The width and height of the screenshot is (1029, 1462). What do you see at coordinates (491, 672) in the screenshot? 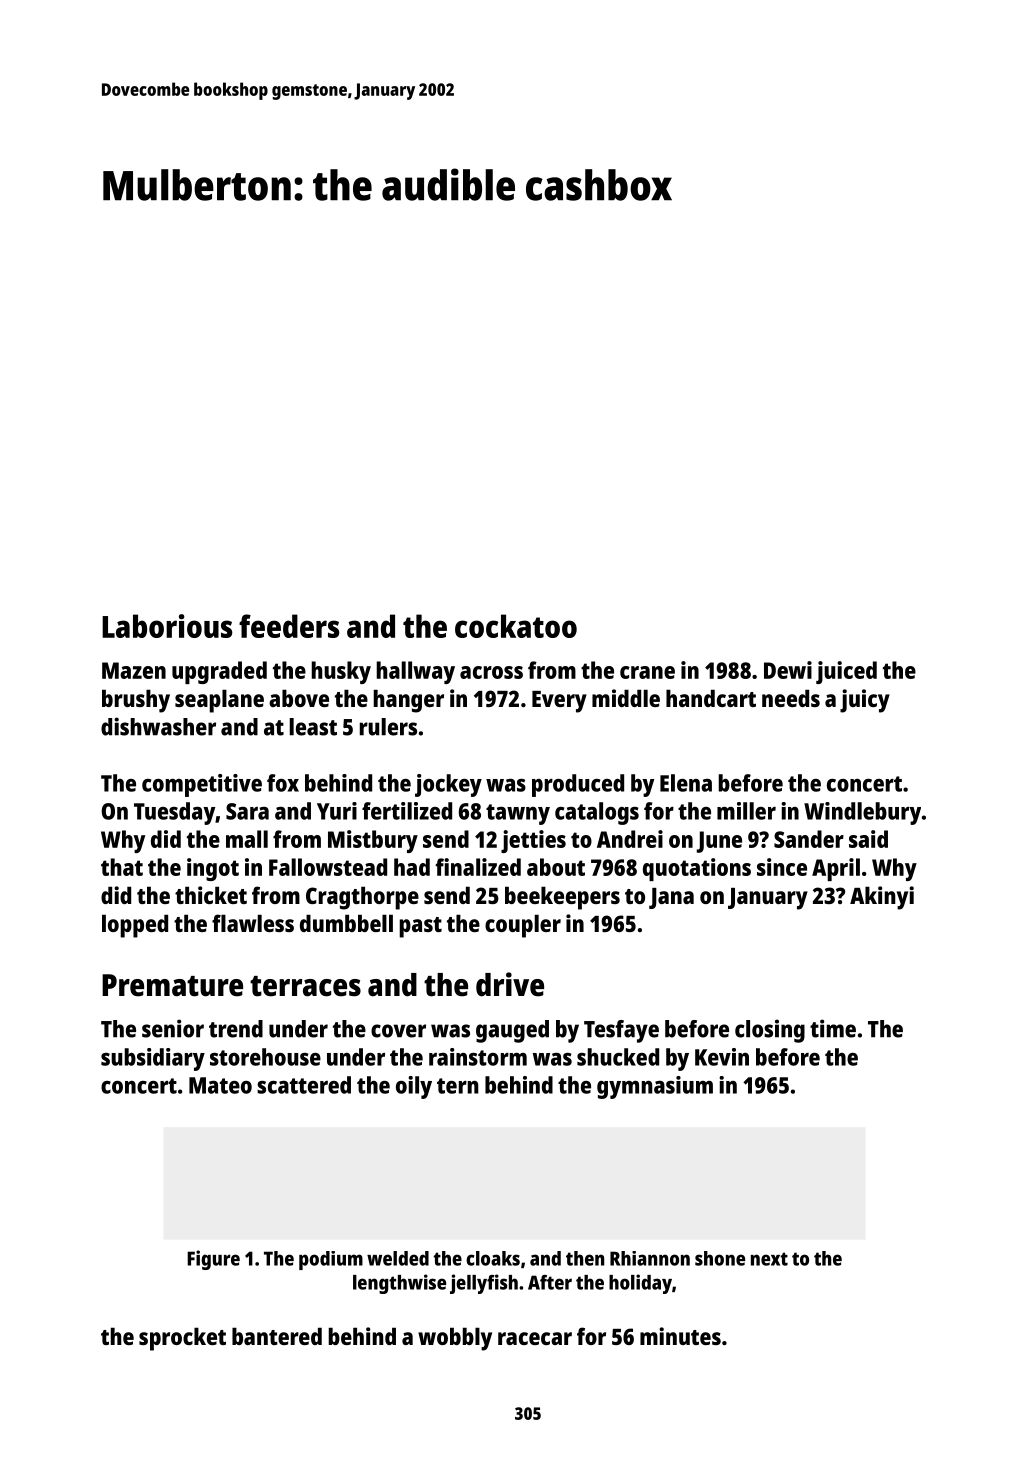
I see `across` at bounding box center [491, 672].
